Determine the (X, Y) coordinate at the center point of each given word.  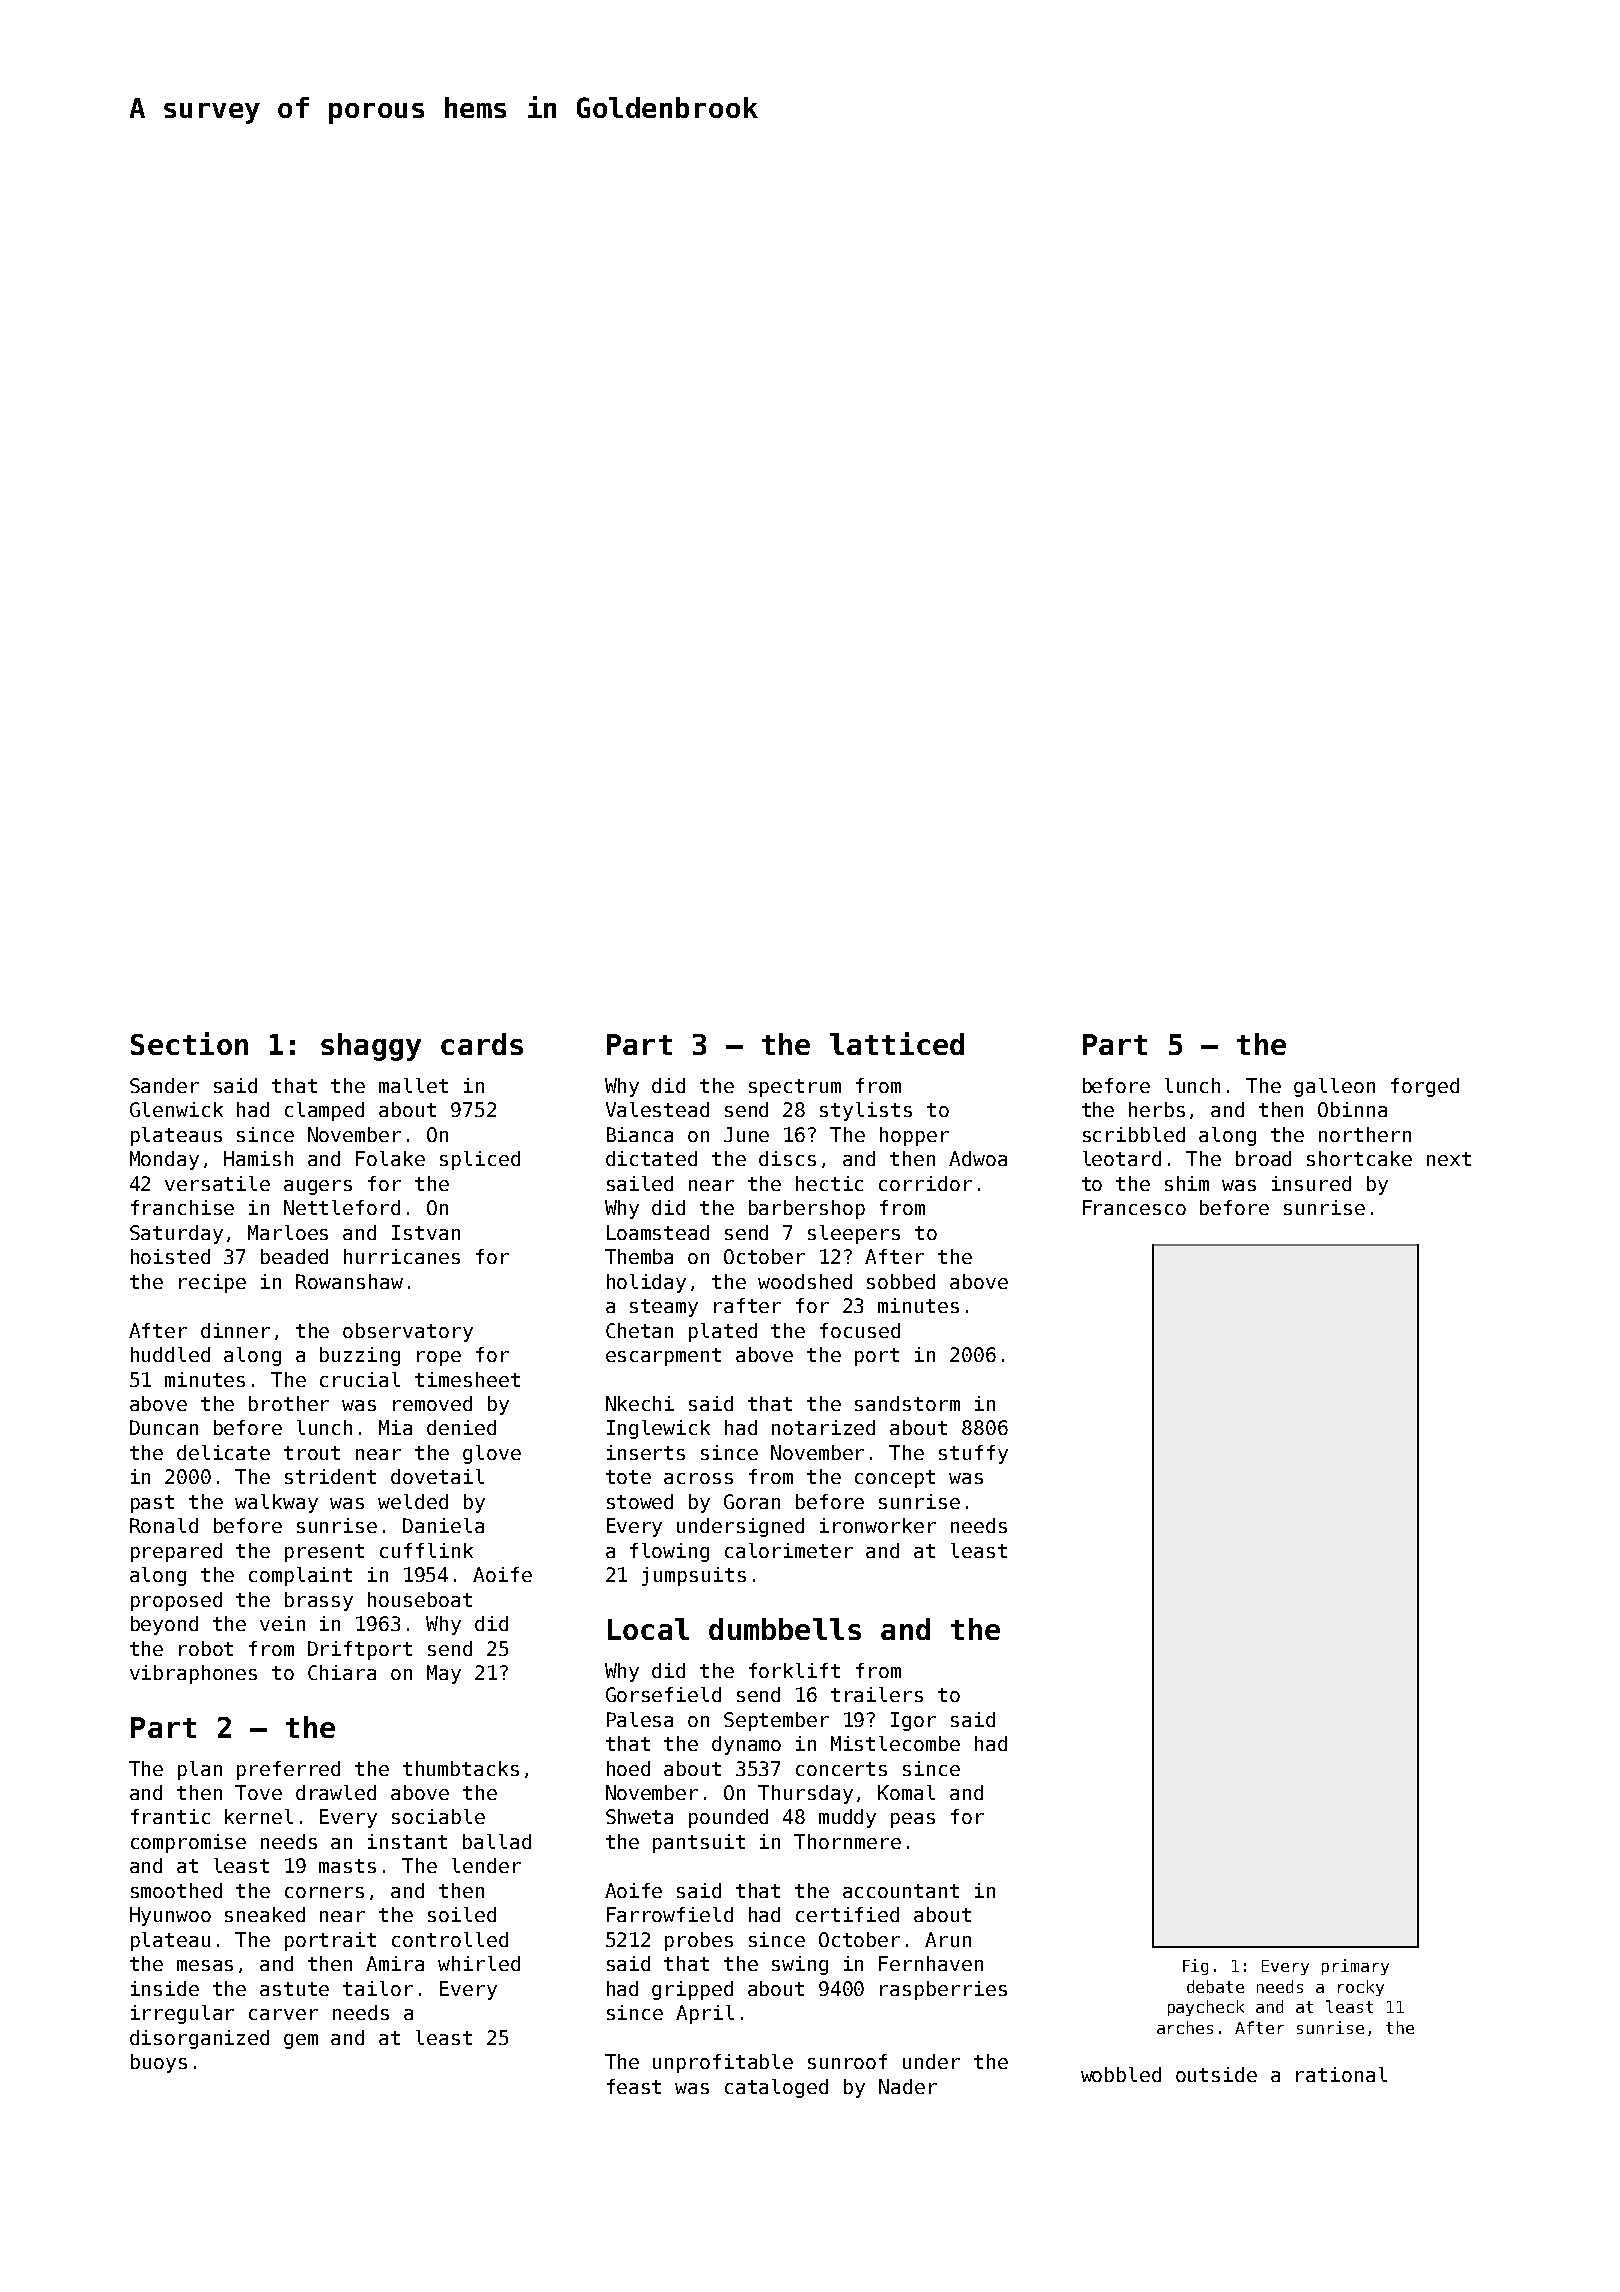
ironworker (878, 1525)
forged (1425, 1087)
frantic (170, 1816)
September (776, 1721)
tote (628, 1477)
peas (913, 1820)
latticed (897, 1043)
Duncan (164, 1427)
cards (482, 1044)
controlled (450, 1939)
